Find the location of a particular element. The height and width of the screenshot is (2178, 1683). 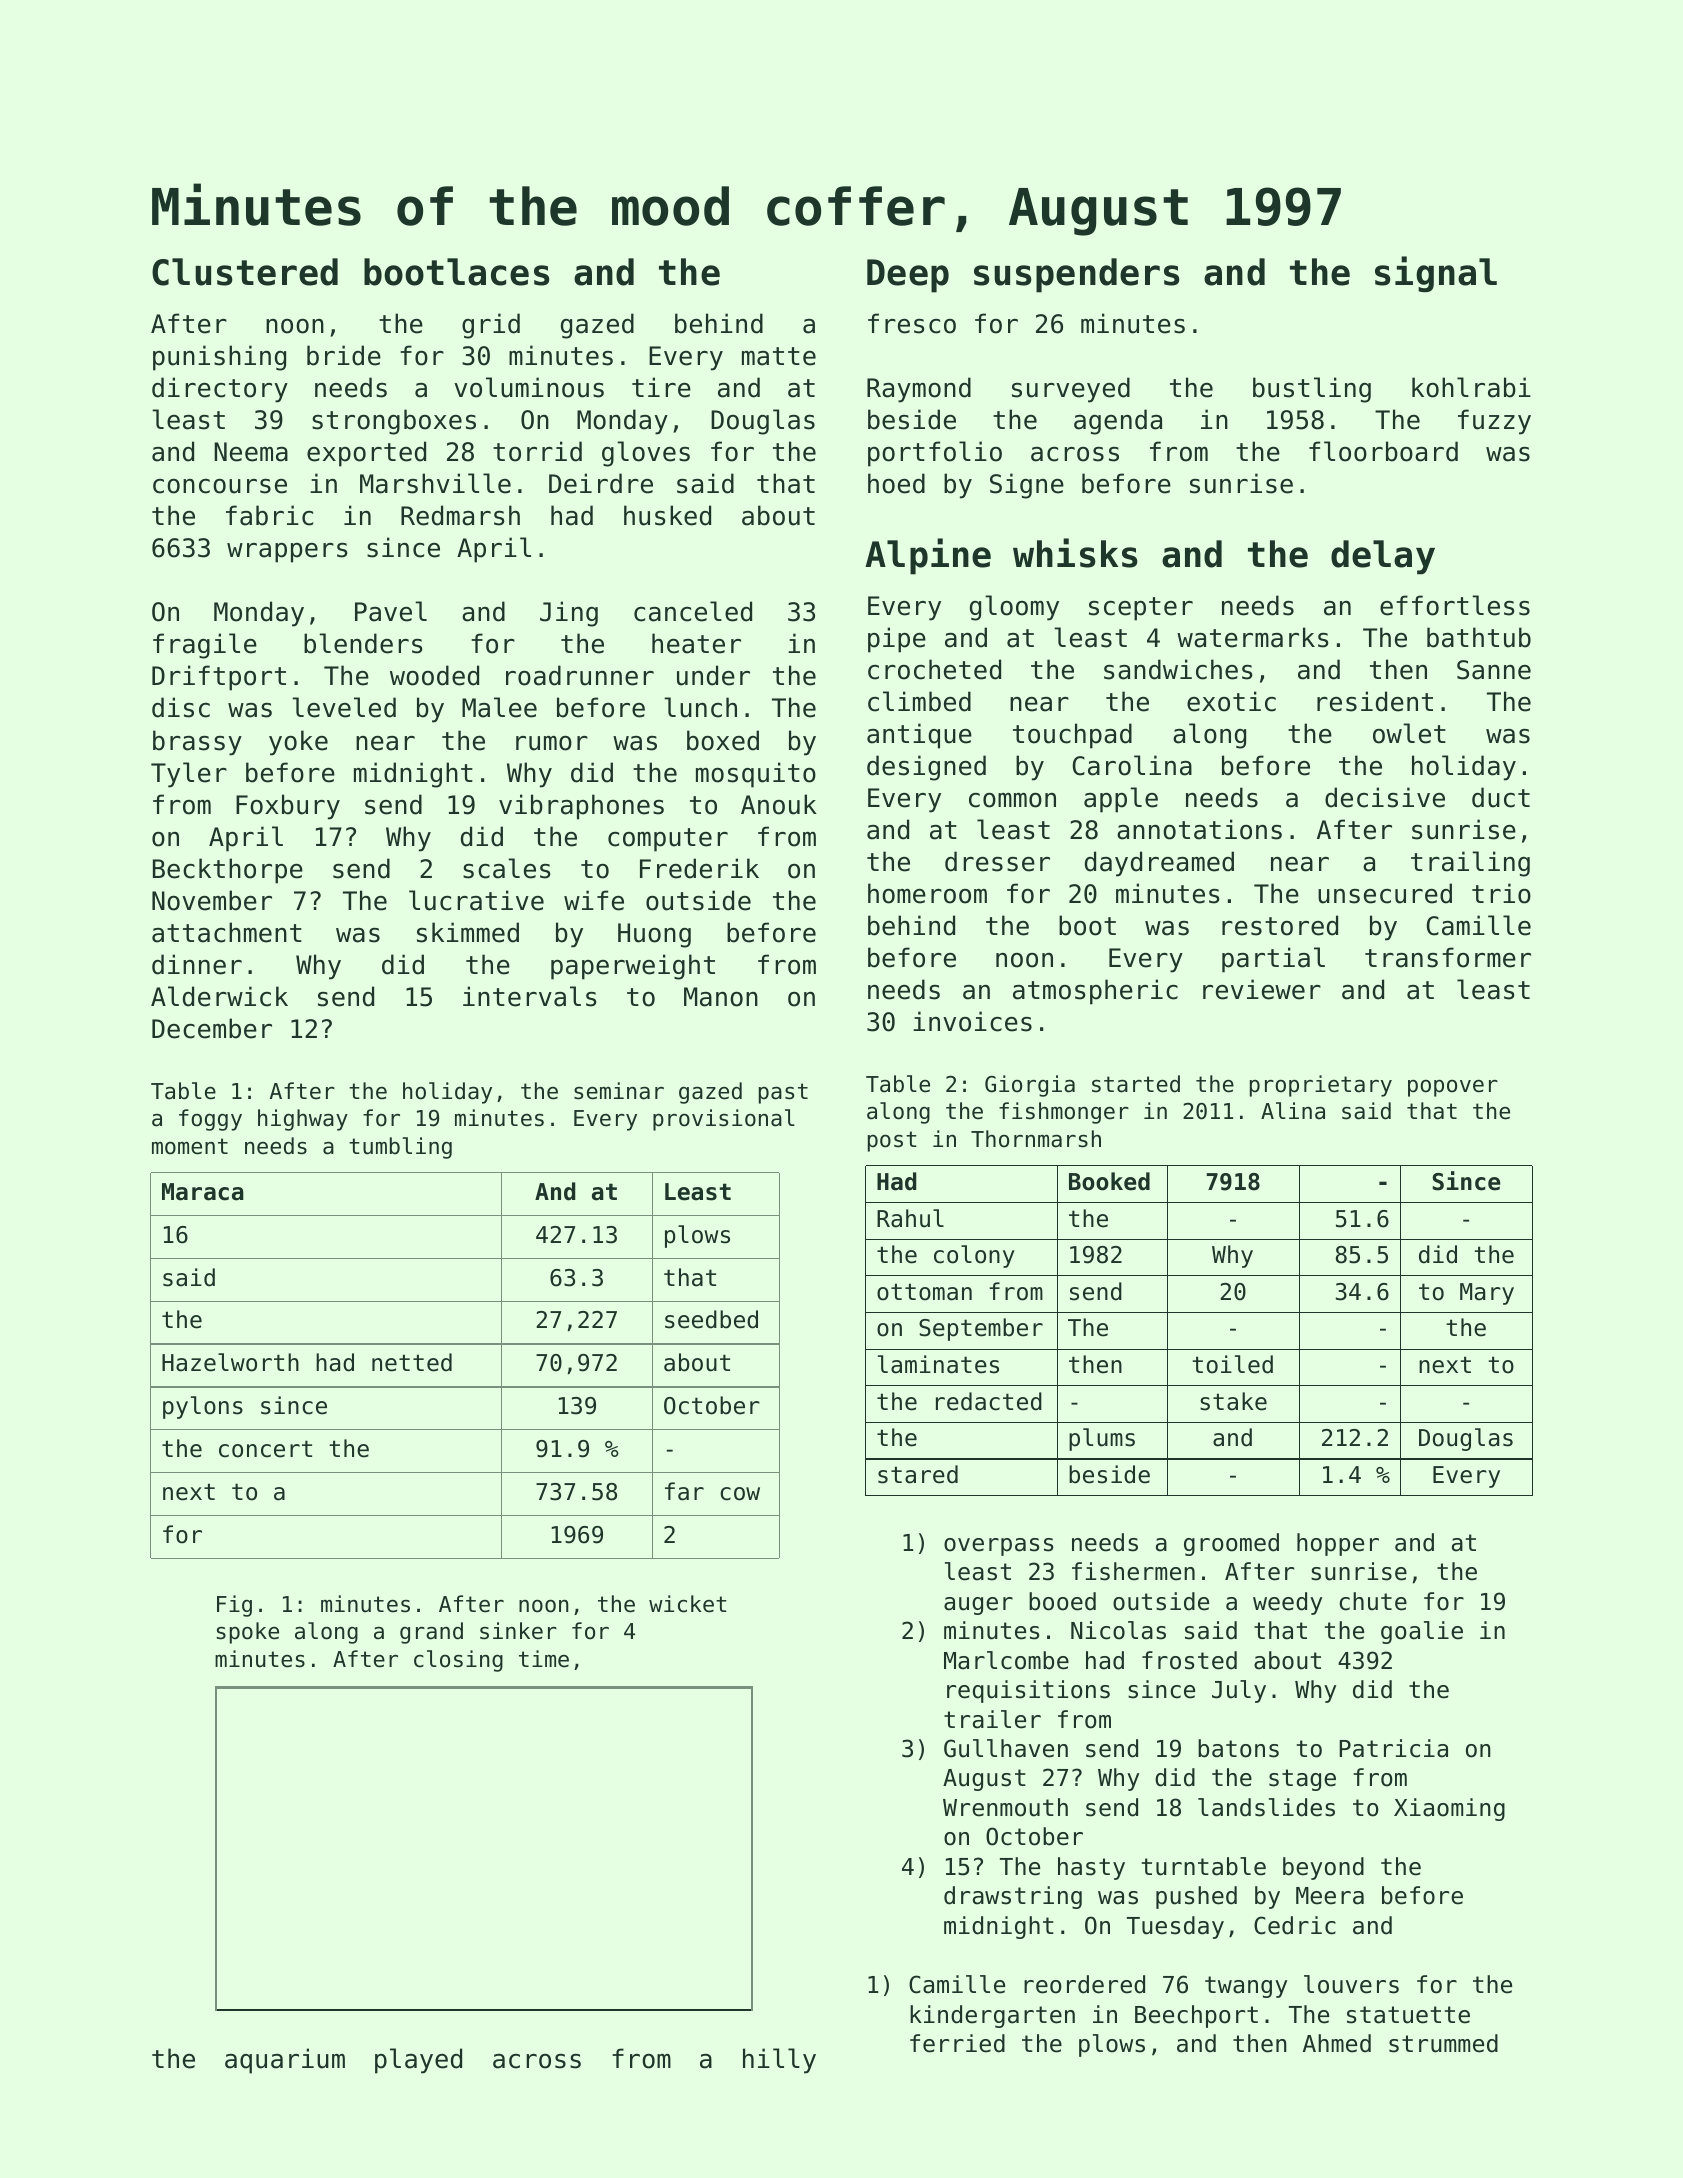

seedbed is located at coordinates (711, 1319).
